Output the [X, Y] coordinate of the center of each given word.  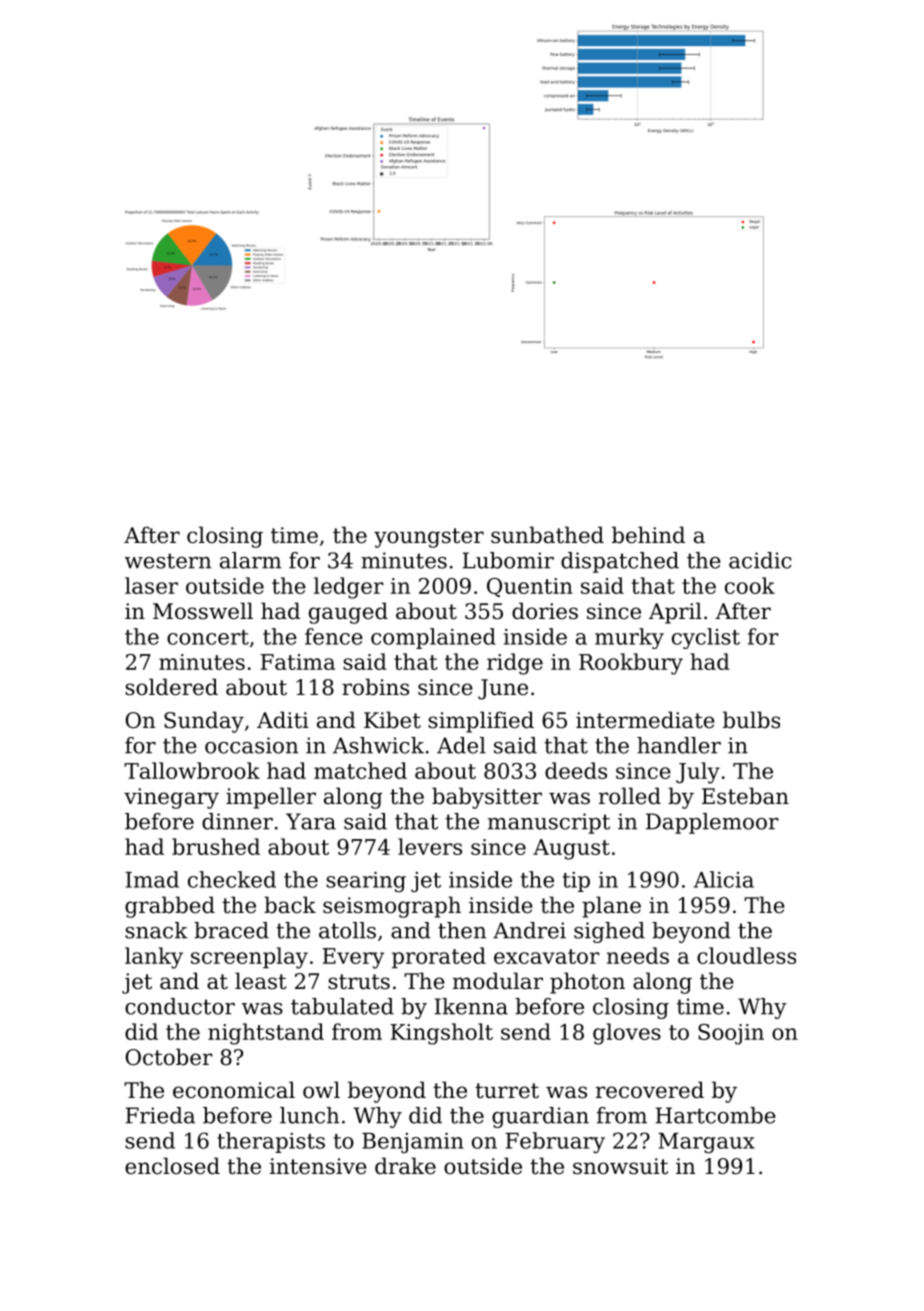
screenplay [249, 958]
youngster [429, 538]
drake [405, 1166]
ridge [515, 664]
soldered [171, 687]
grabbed [170, 907]
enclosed [172, 1166]
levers [430, 846]
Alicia [724, 879]
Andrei [529, 930]
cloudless [746, 955]
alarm [250, 560]
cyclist [706, 638]
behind [648, 535]
